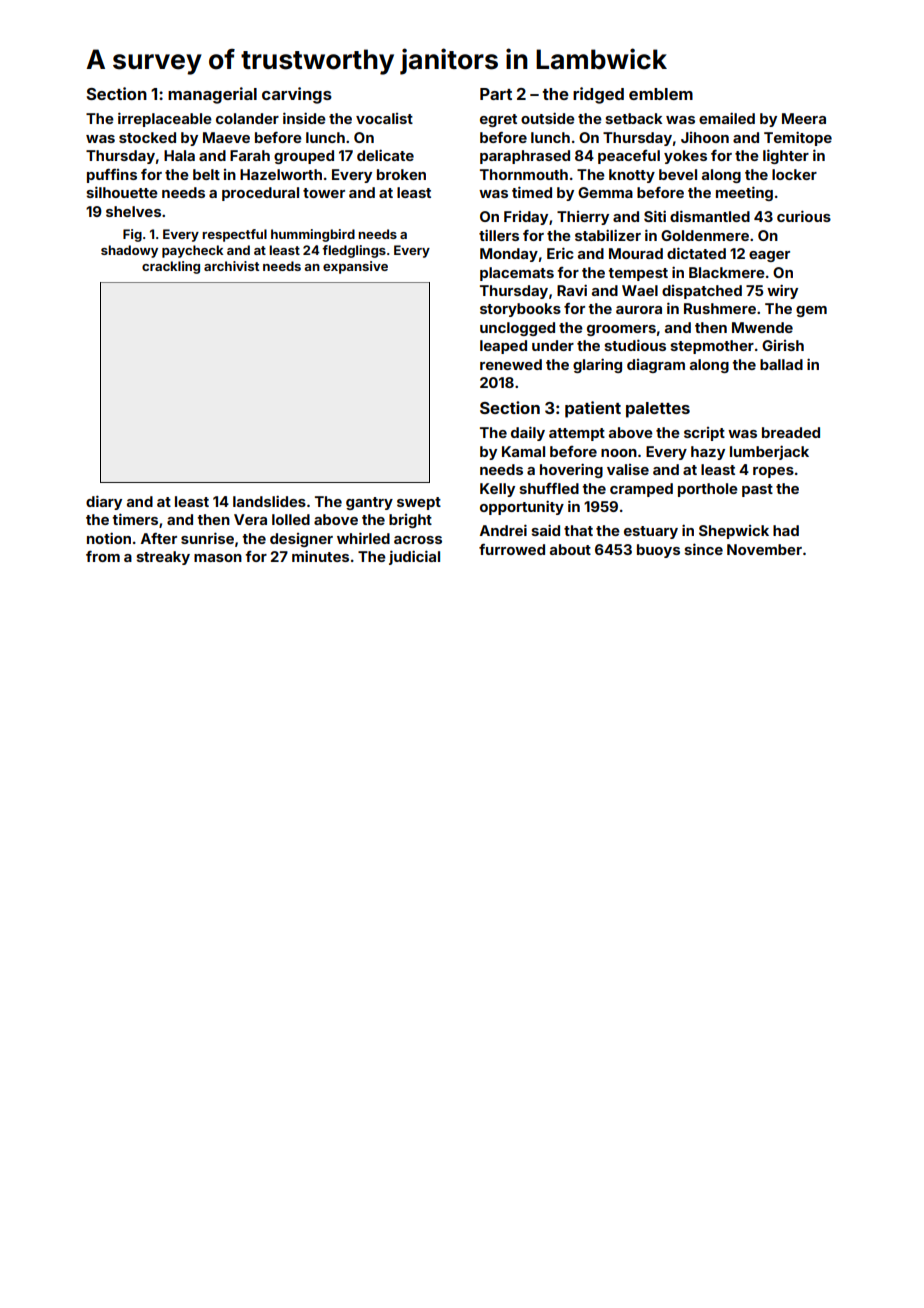  Describe the element at coordinates (503, 347) in the screenshot. I see `leaped` at that location.
